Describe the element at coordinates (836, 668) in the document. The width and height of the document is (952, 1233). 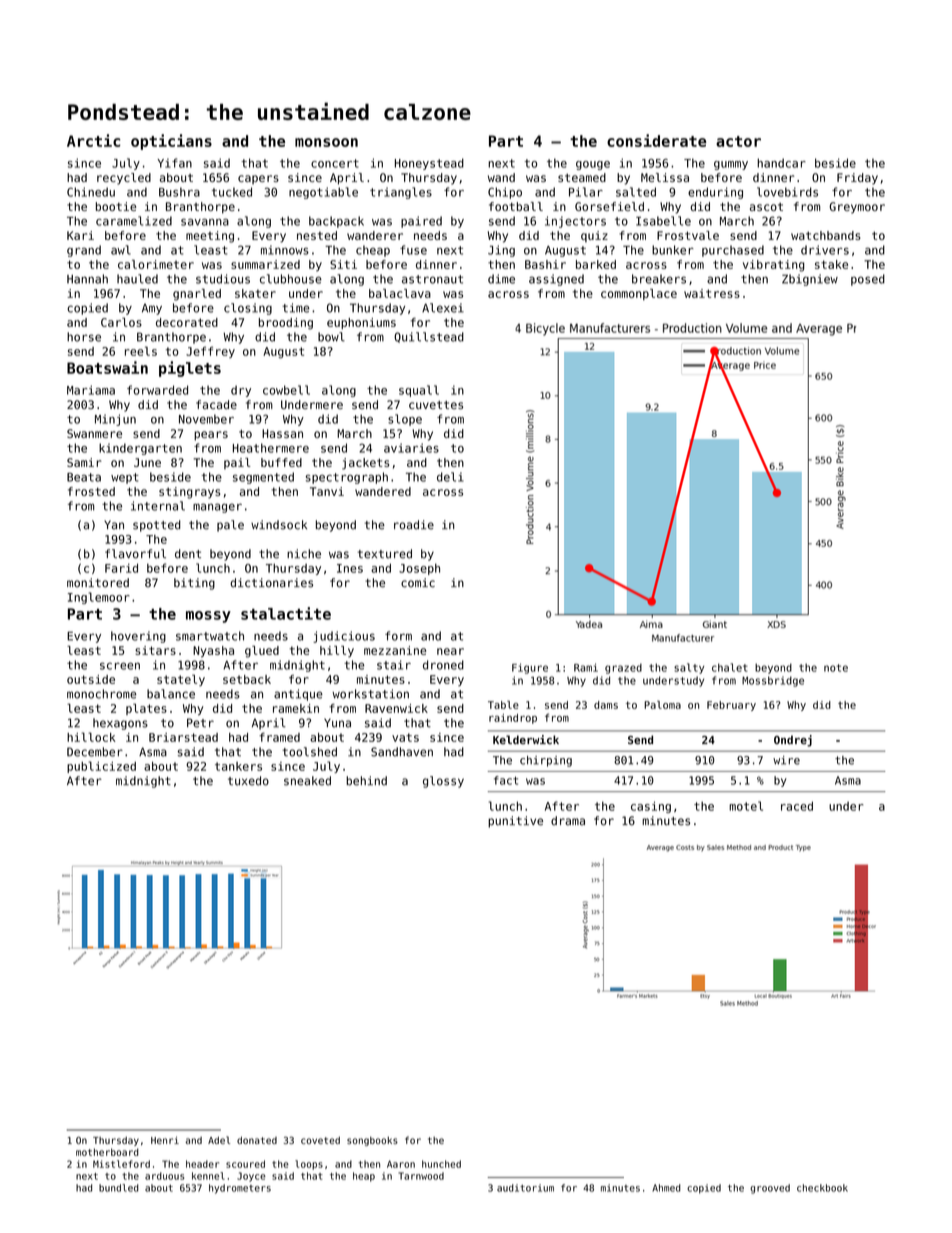
I see `note` at that location.
